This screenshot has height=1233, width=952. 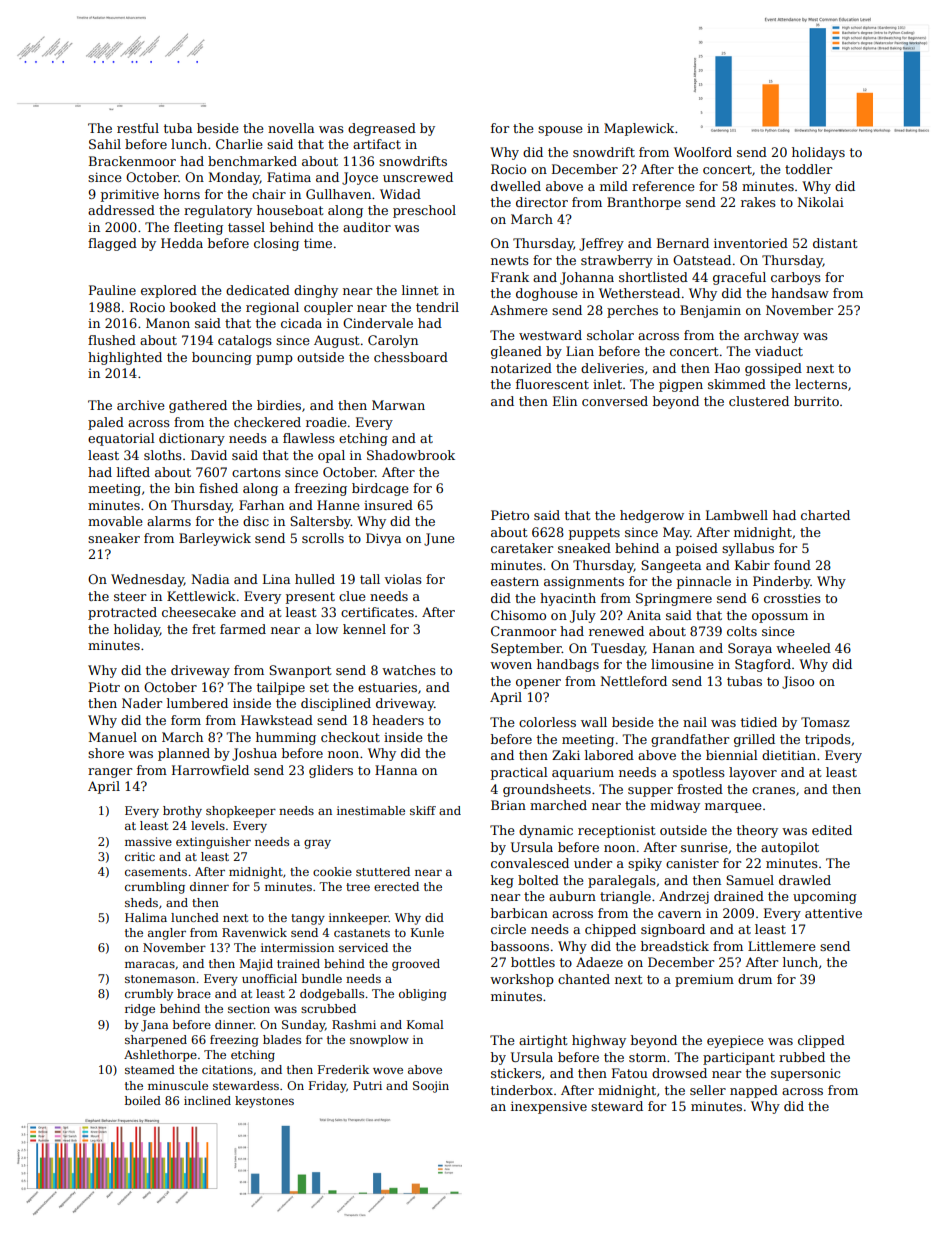 What do you see at coordinates (150, 1069) in the screenshot?
I see `steamed` at bounding box center [150, 1069].
